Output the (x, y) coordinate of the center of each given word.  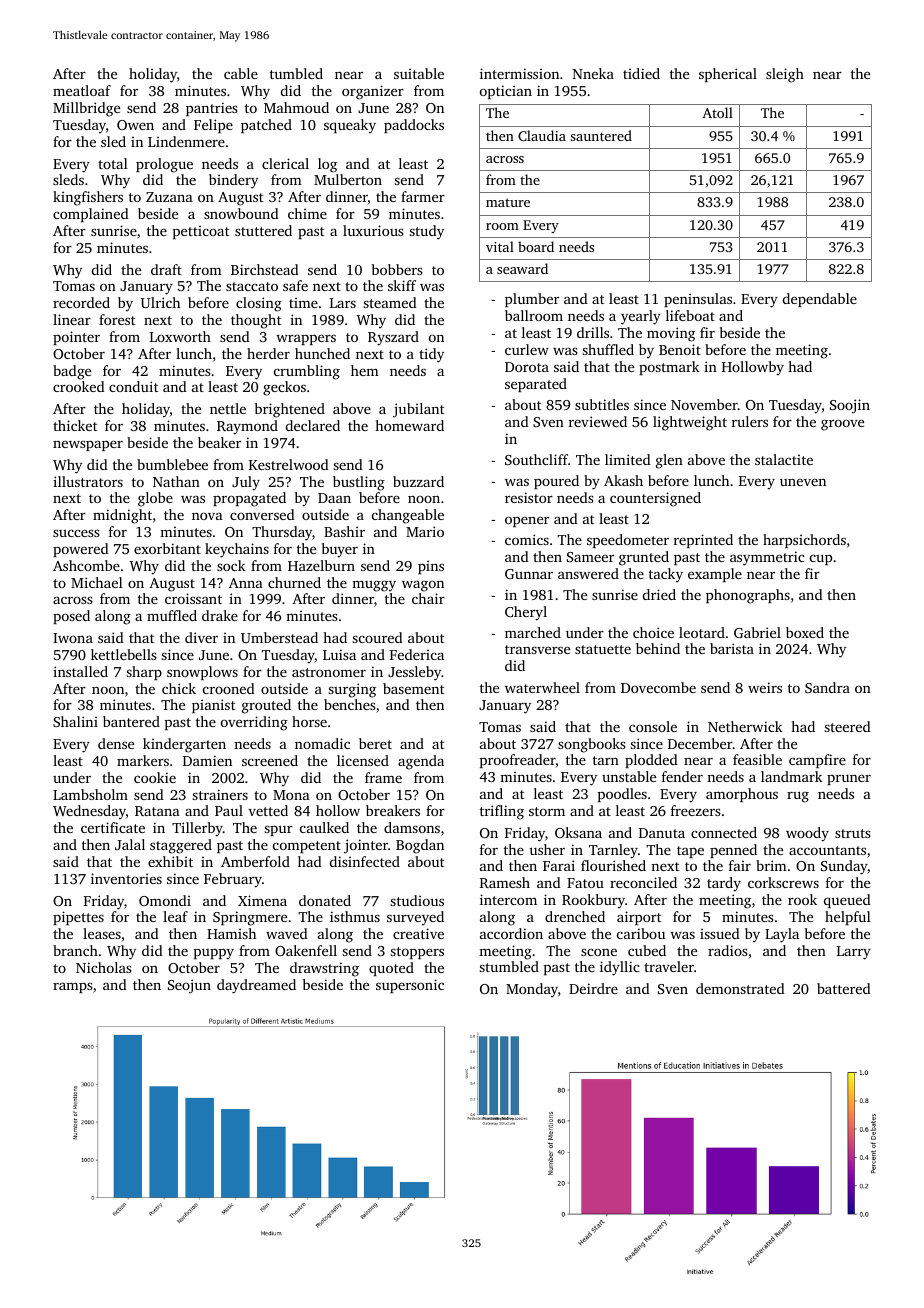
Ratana (157, 811)
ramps (73, 987)
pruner (849, 780)
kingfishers (88, 198)
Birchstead (265, 269)
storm (547, 811)
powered (81, 550)
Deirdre (593, 988)
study (426, 232)
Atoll (717, 112)
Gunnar (529, 574)
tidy (431, 355)
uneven (803, 482)
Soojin (850, 406)
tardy (724, 884)
